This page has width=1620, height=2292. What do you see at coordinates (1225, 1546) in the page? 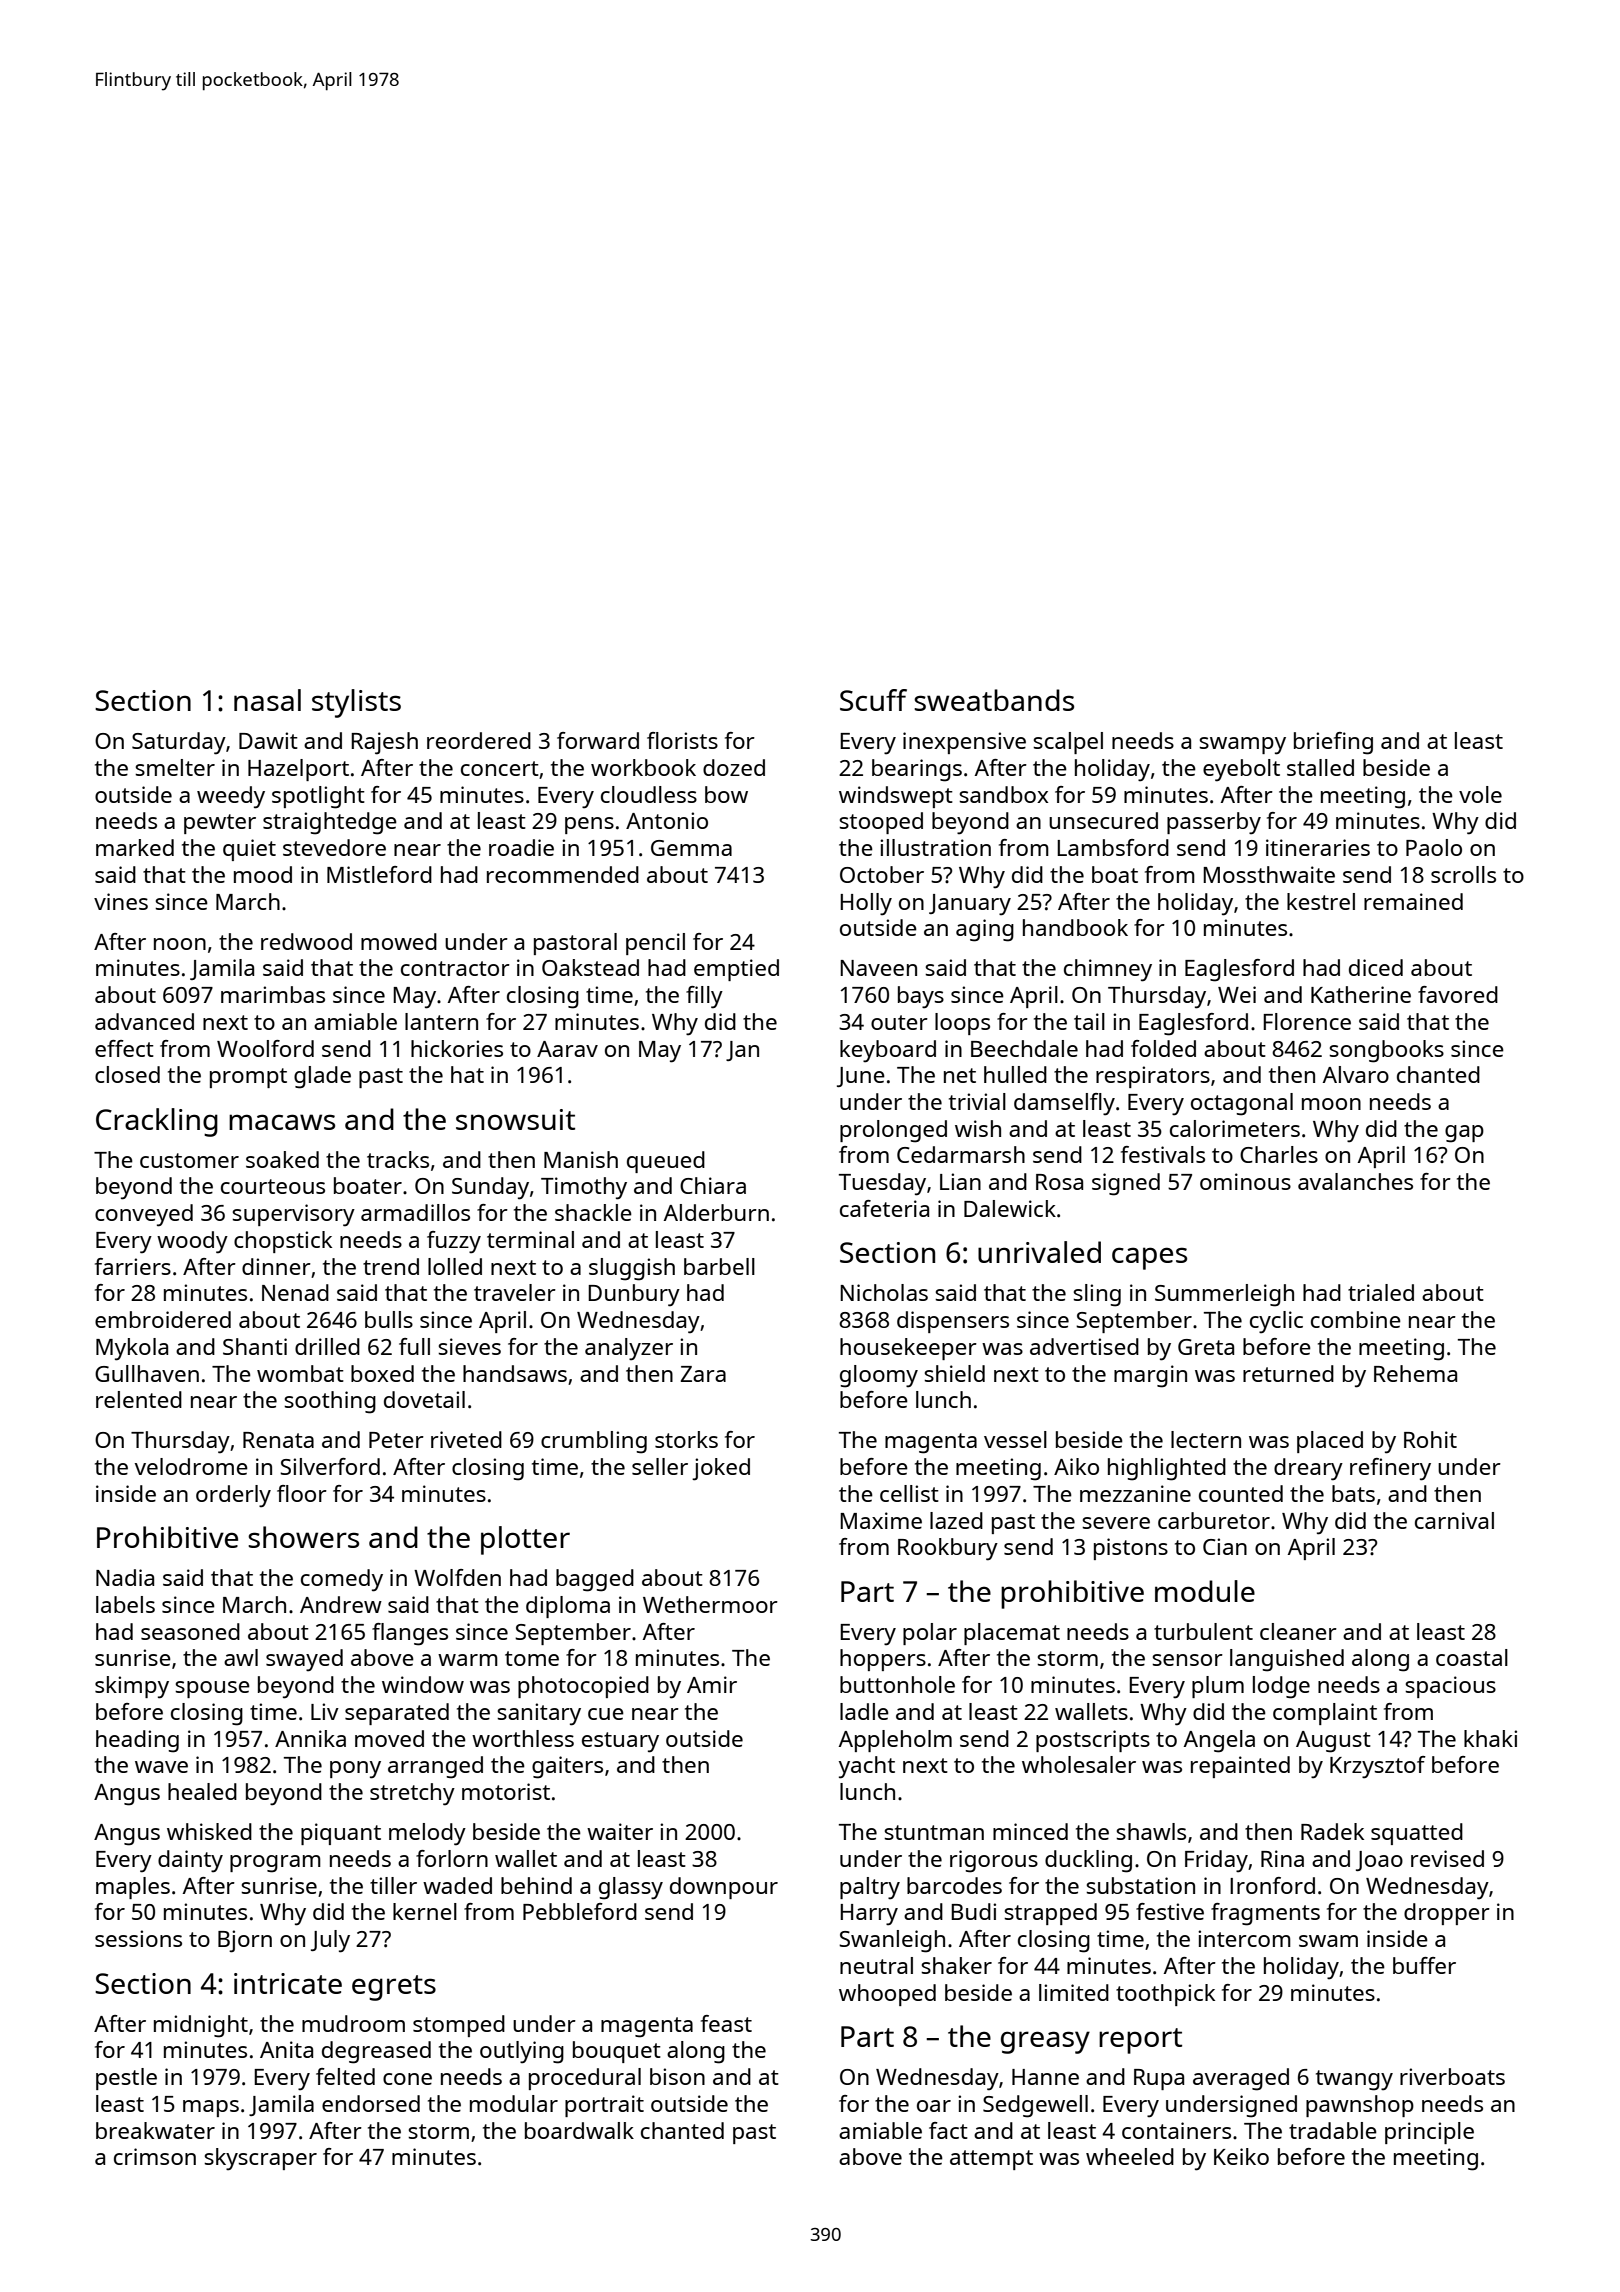
I see `Cian` at bounding box center [1225, 1546].
